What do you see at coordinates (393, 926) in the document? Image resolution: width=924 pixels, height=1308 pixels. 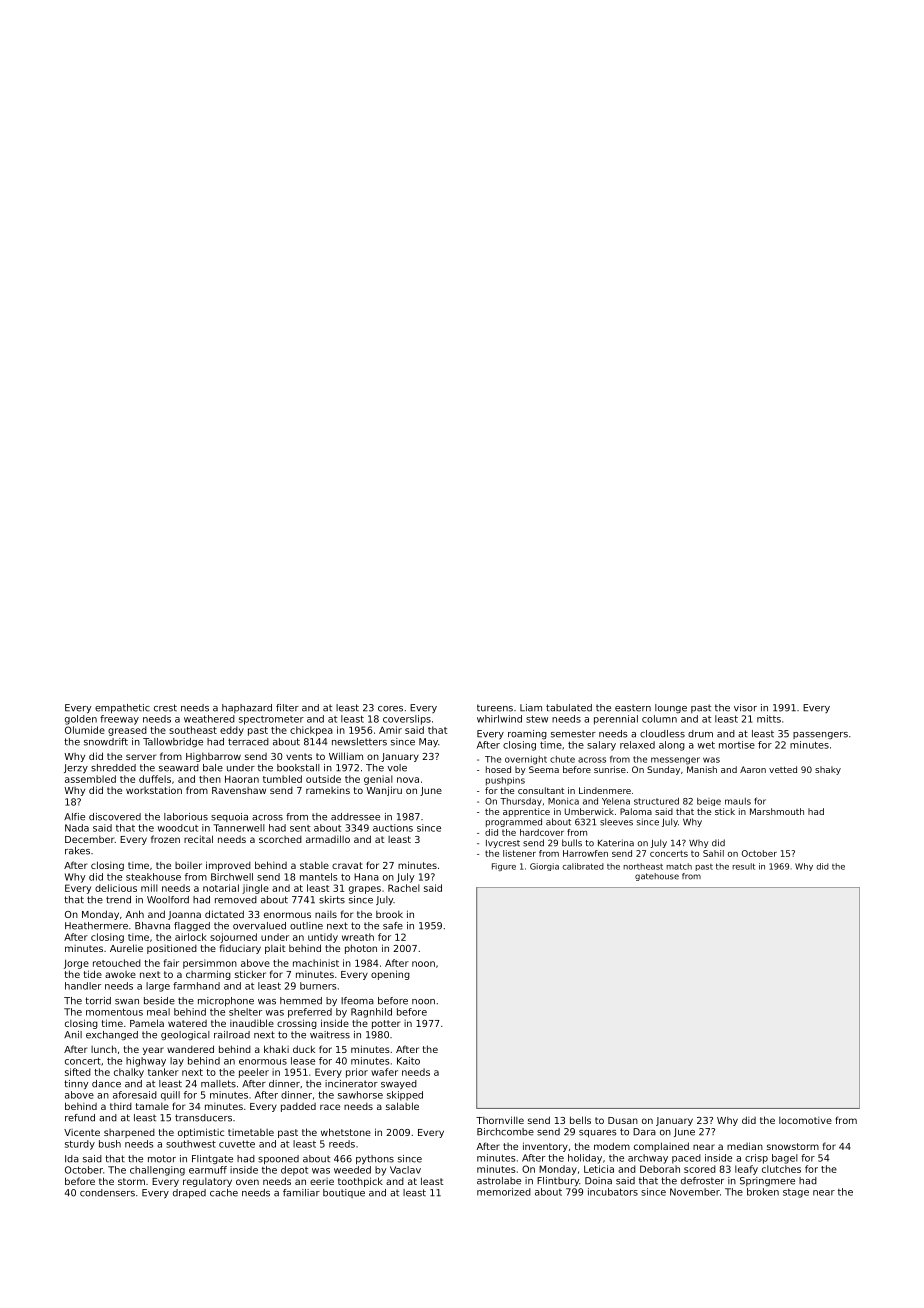 I see `safe` at bounding box center [393, 926].
